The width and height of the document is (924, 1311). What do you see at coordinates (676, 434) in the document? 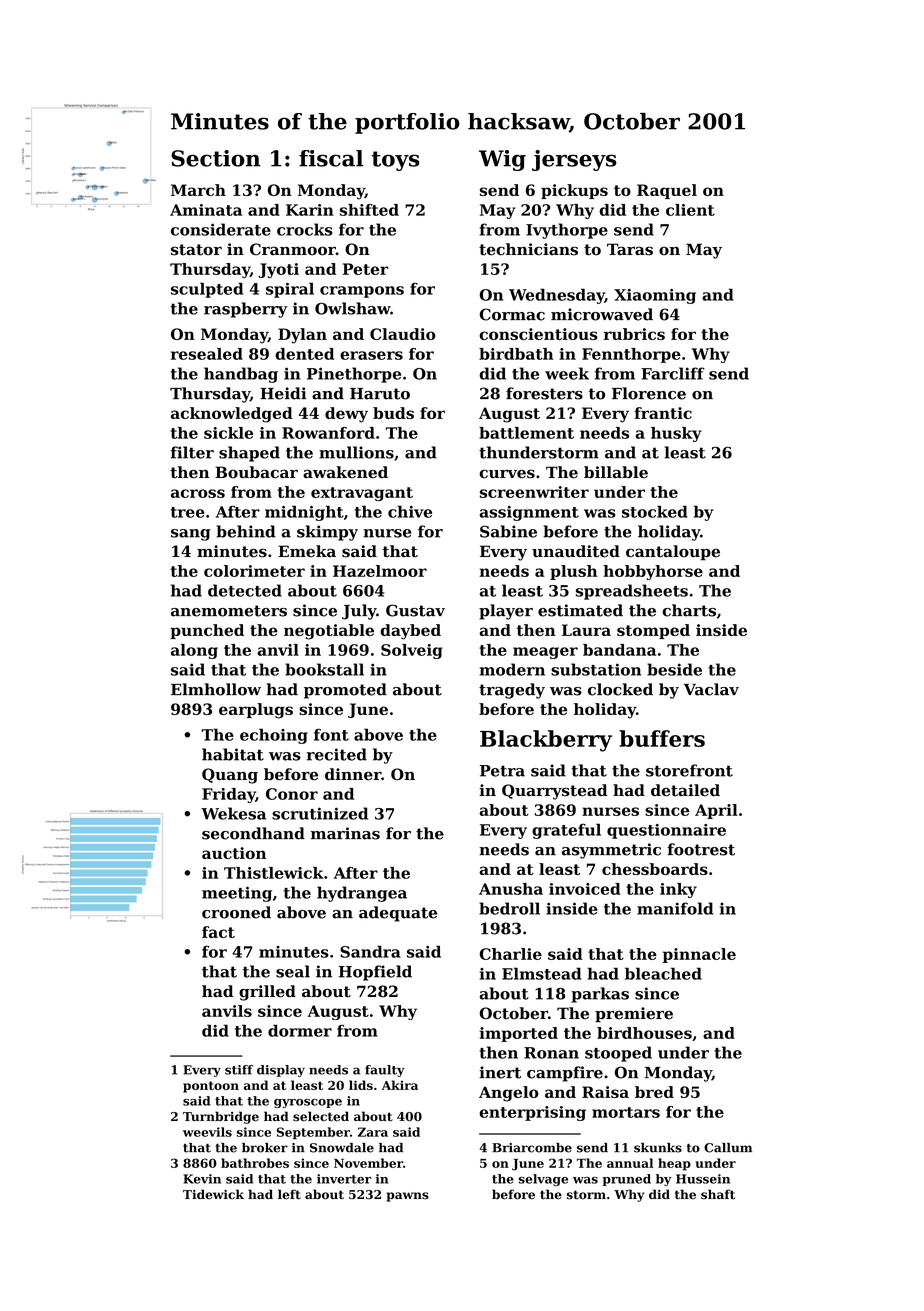
I see `husky` at bounding box center [676, 434].
